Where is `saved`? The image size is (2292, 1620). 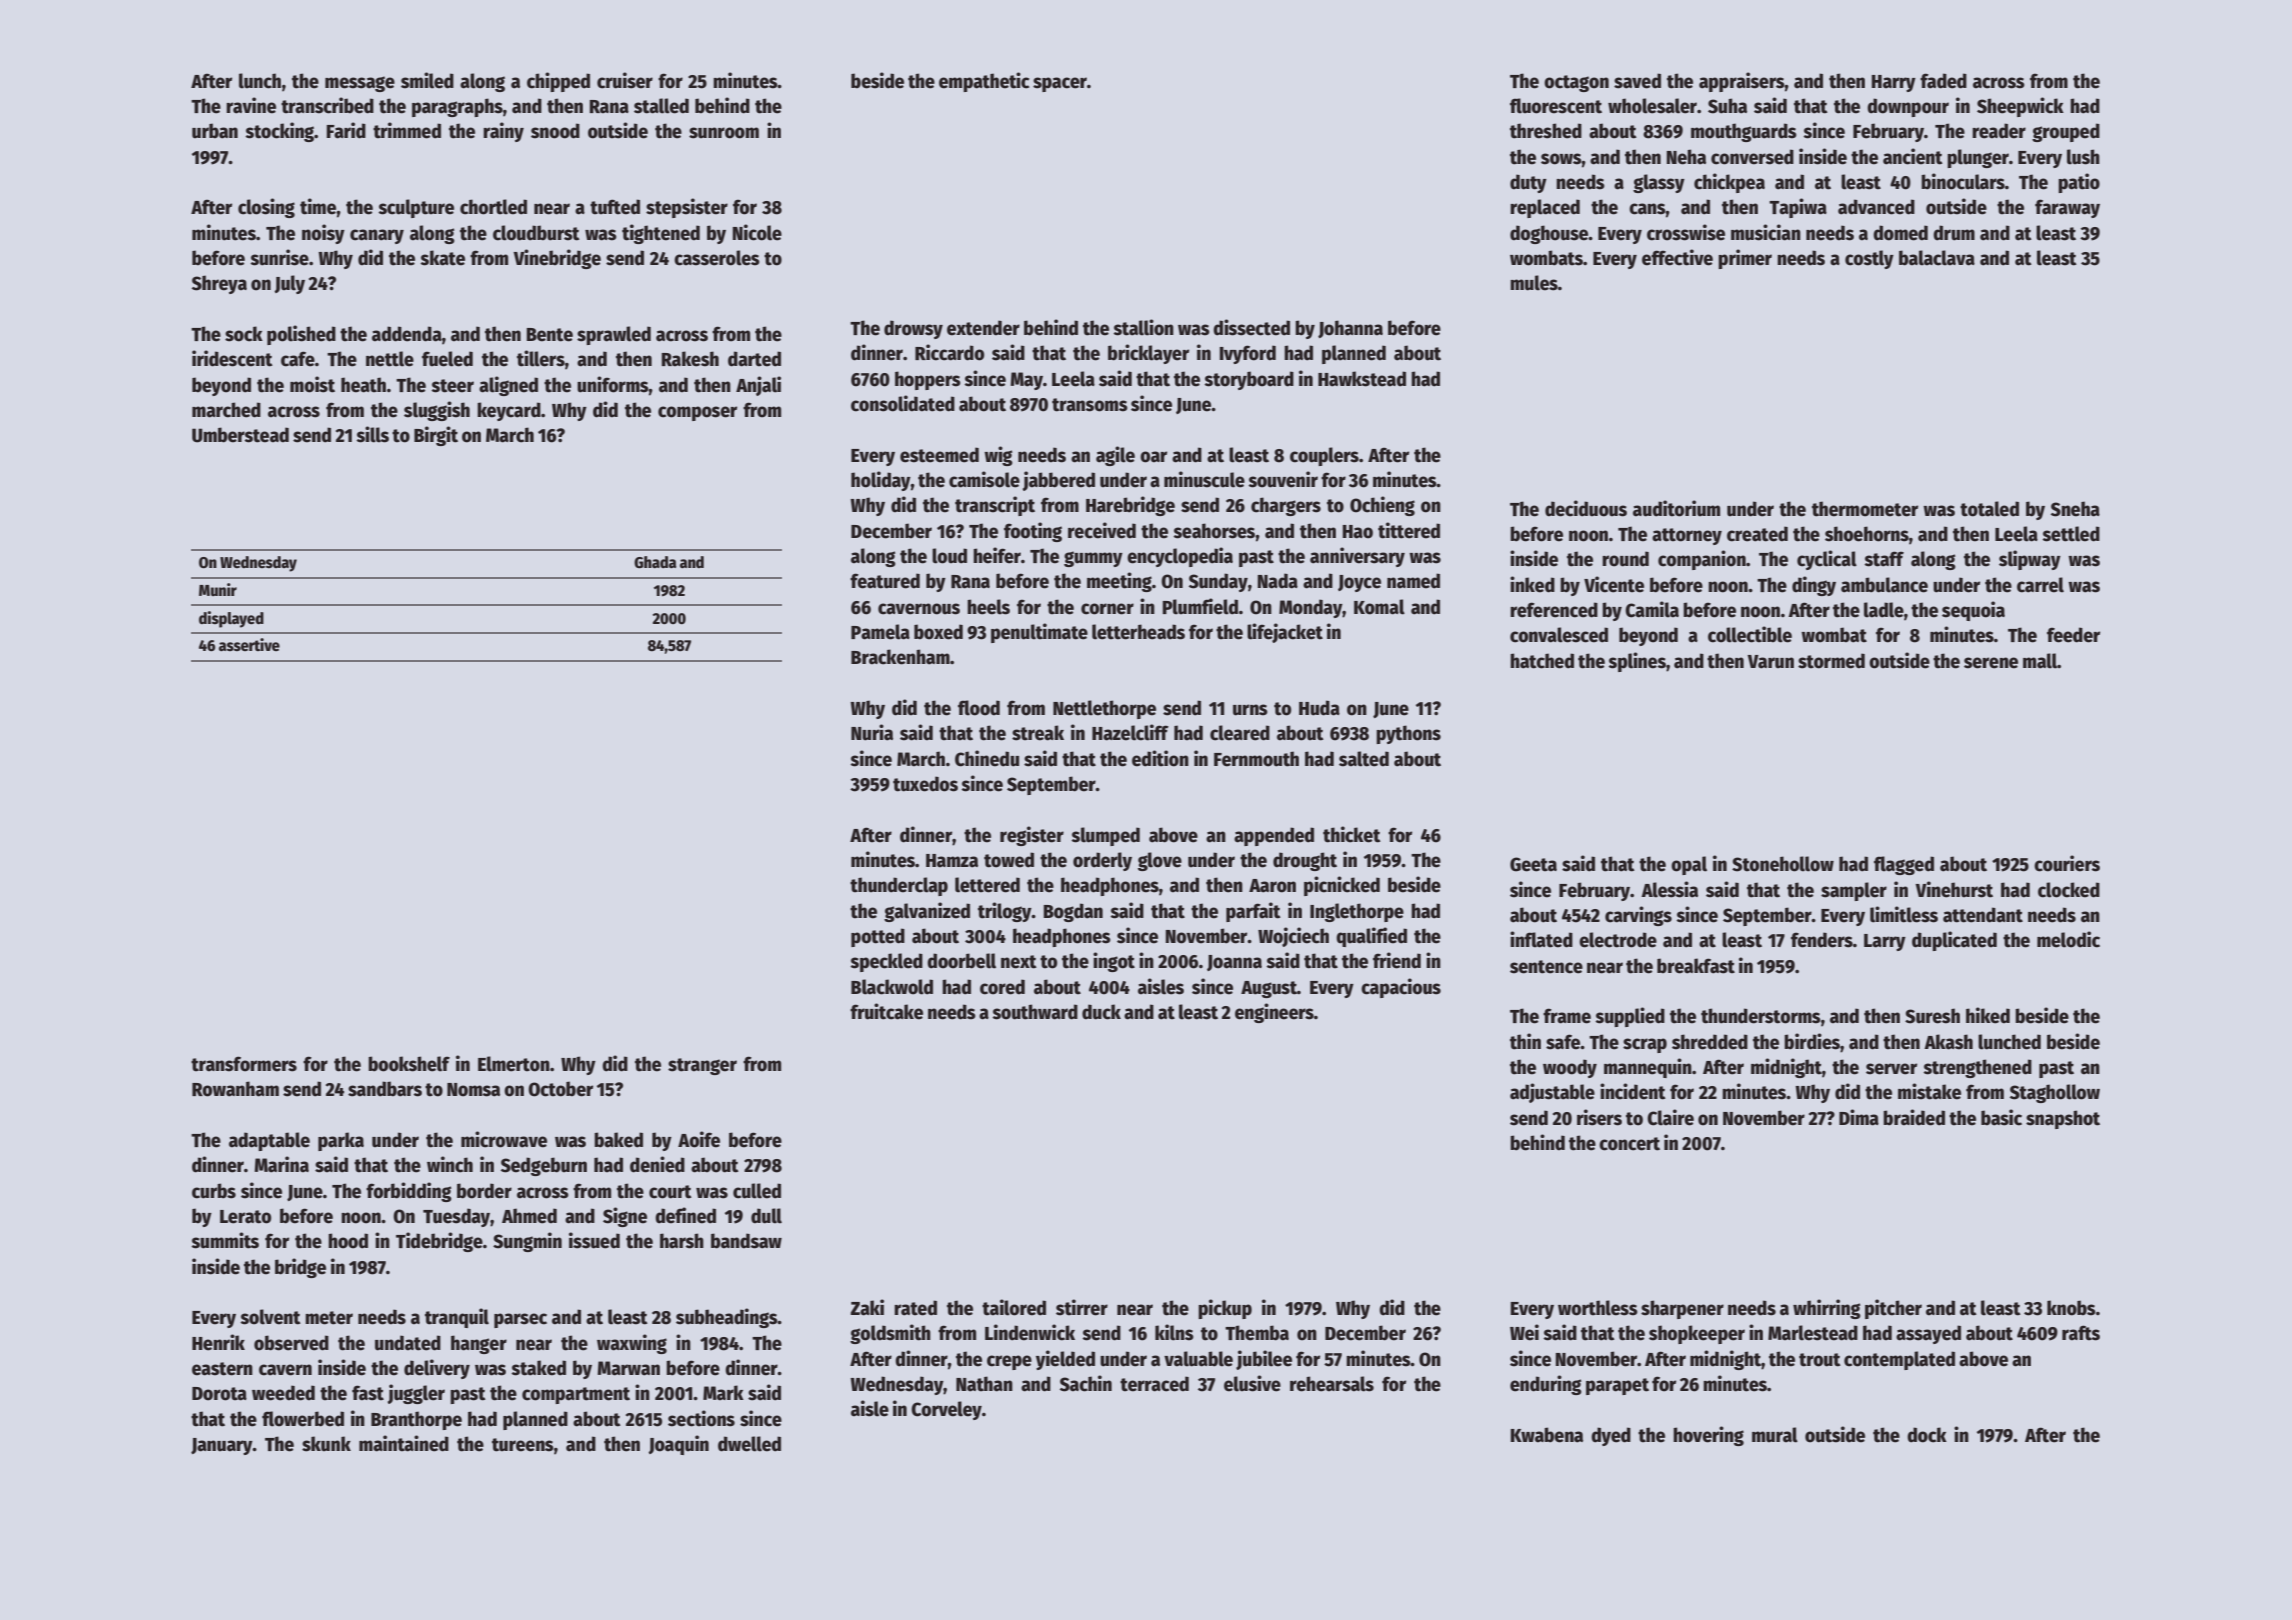 saved is located at coordinates (1637, 81).
